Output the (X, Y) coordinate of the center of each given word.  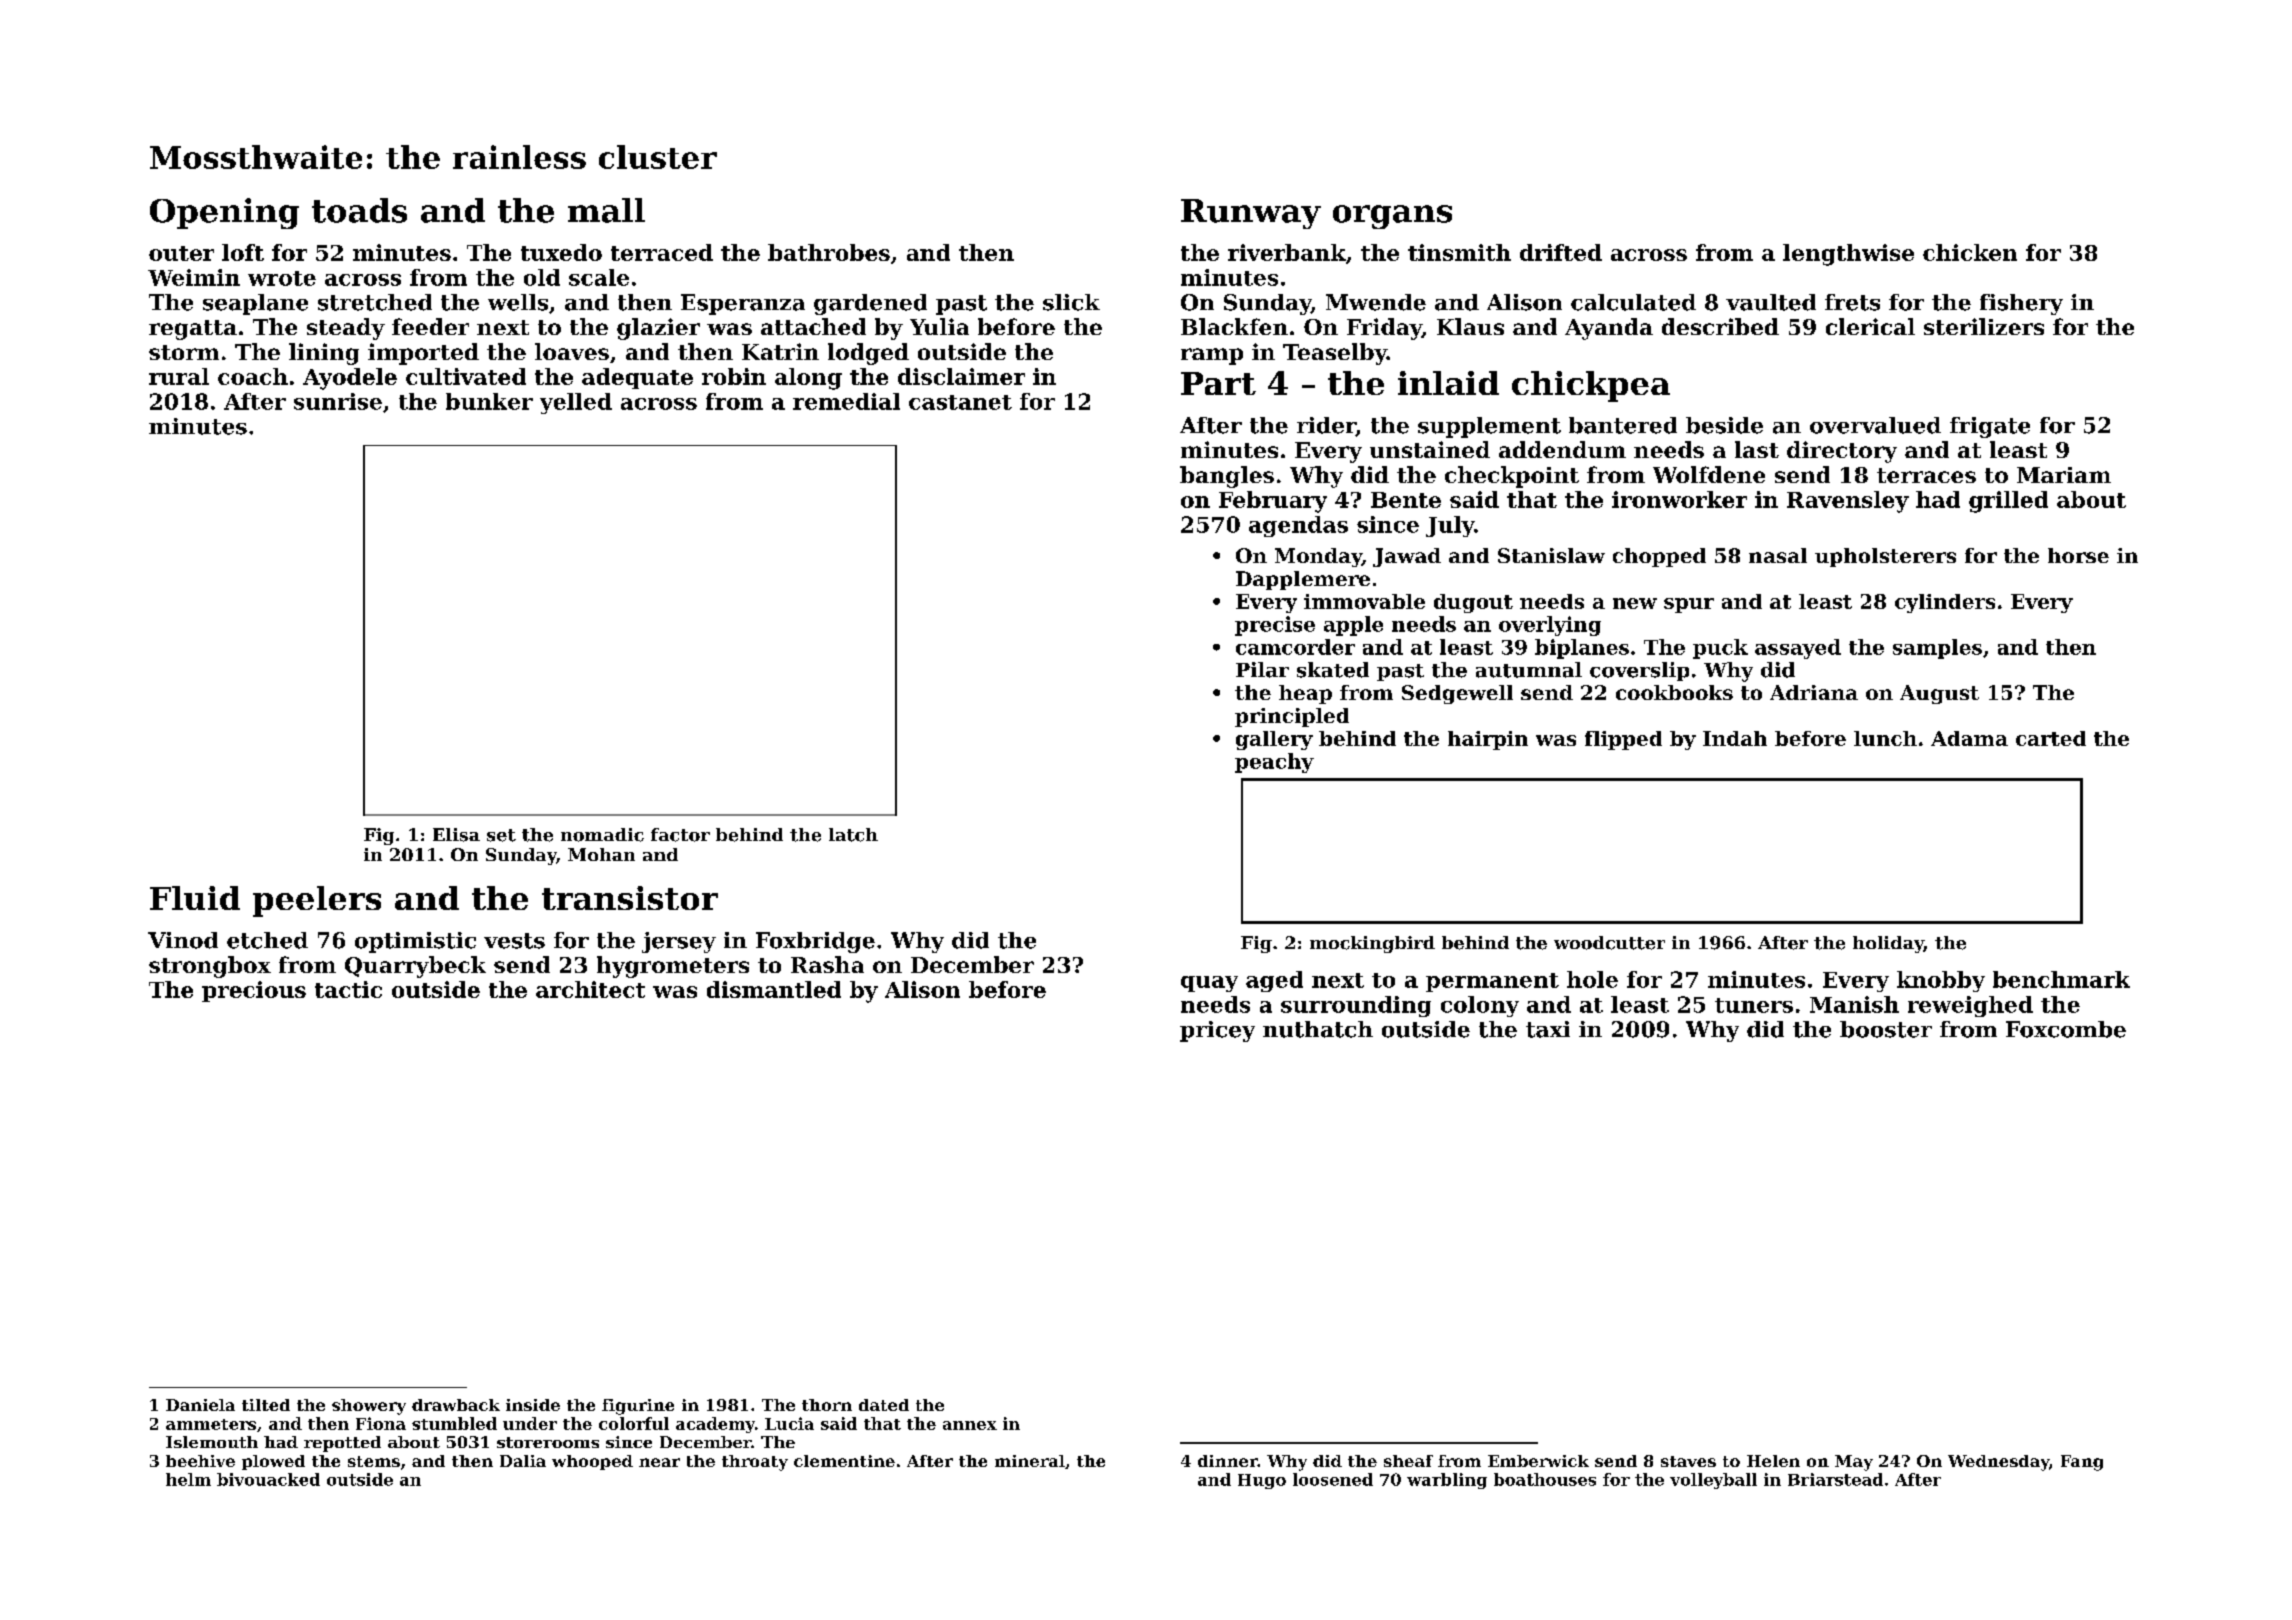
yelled (576, 403)
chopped (1659, 557)
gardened (870, 304)
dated (884, 1405)
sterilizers (1984, 326)
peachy (1274, 763)
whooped (592, 1462)
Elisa (456, 835)
